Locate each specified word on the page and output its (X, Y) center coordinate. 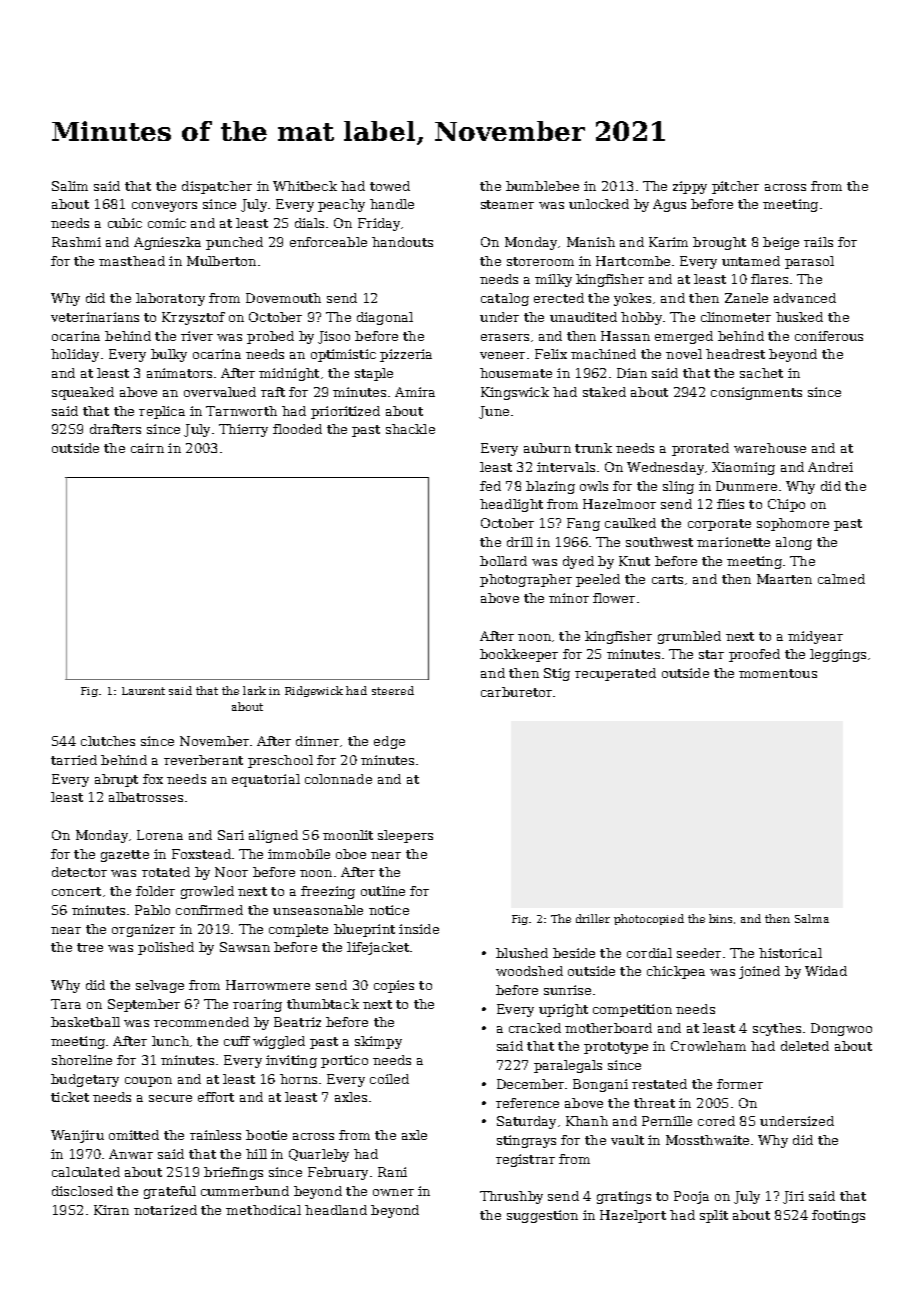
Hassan (625, 336)
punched (234, 243)
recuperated (615, 674)
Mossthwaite (707, 1140)
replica (162, 412)
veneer (502, 355)
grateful (170, 1192)
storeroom (540, 261)
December (530, 1084)
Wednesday (665, 468)
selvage (160, 986)
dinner (317, 741)
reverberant (203, 760)
